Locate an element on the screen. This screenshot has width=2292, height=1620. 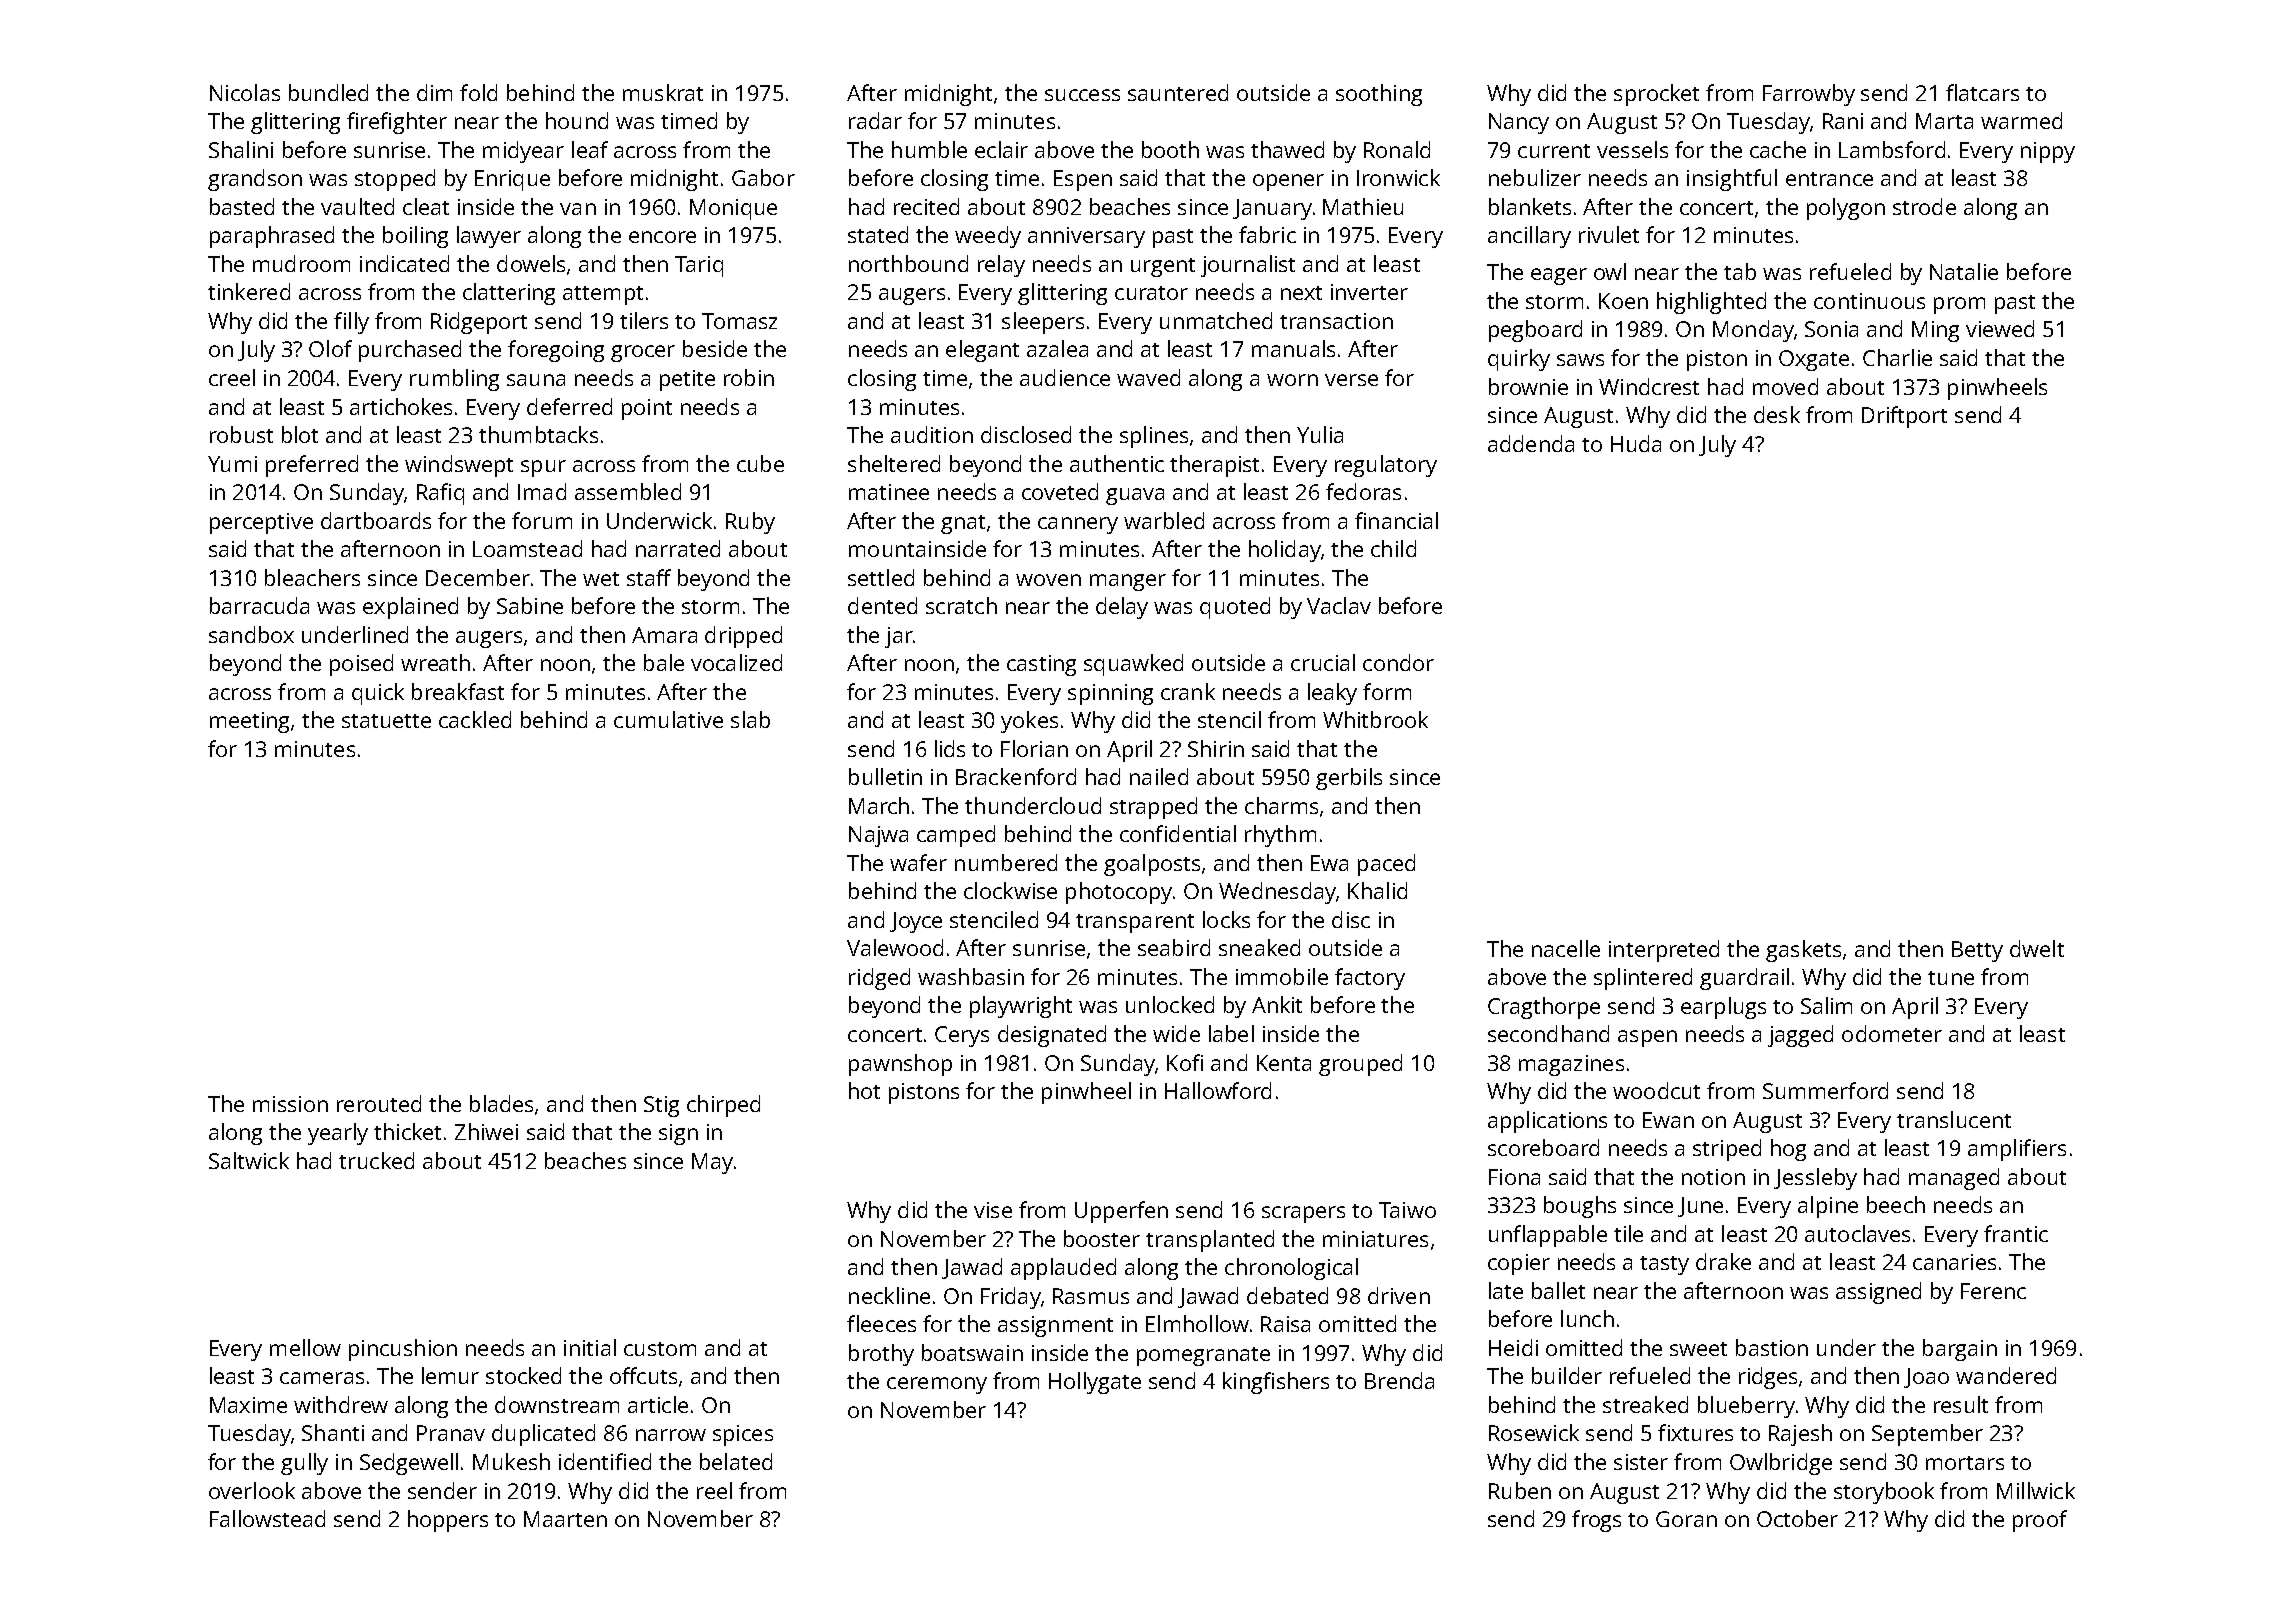
Nicolas is located at coordinates (245, 92).
